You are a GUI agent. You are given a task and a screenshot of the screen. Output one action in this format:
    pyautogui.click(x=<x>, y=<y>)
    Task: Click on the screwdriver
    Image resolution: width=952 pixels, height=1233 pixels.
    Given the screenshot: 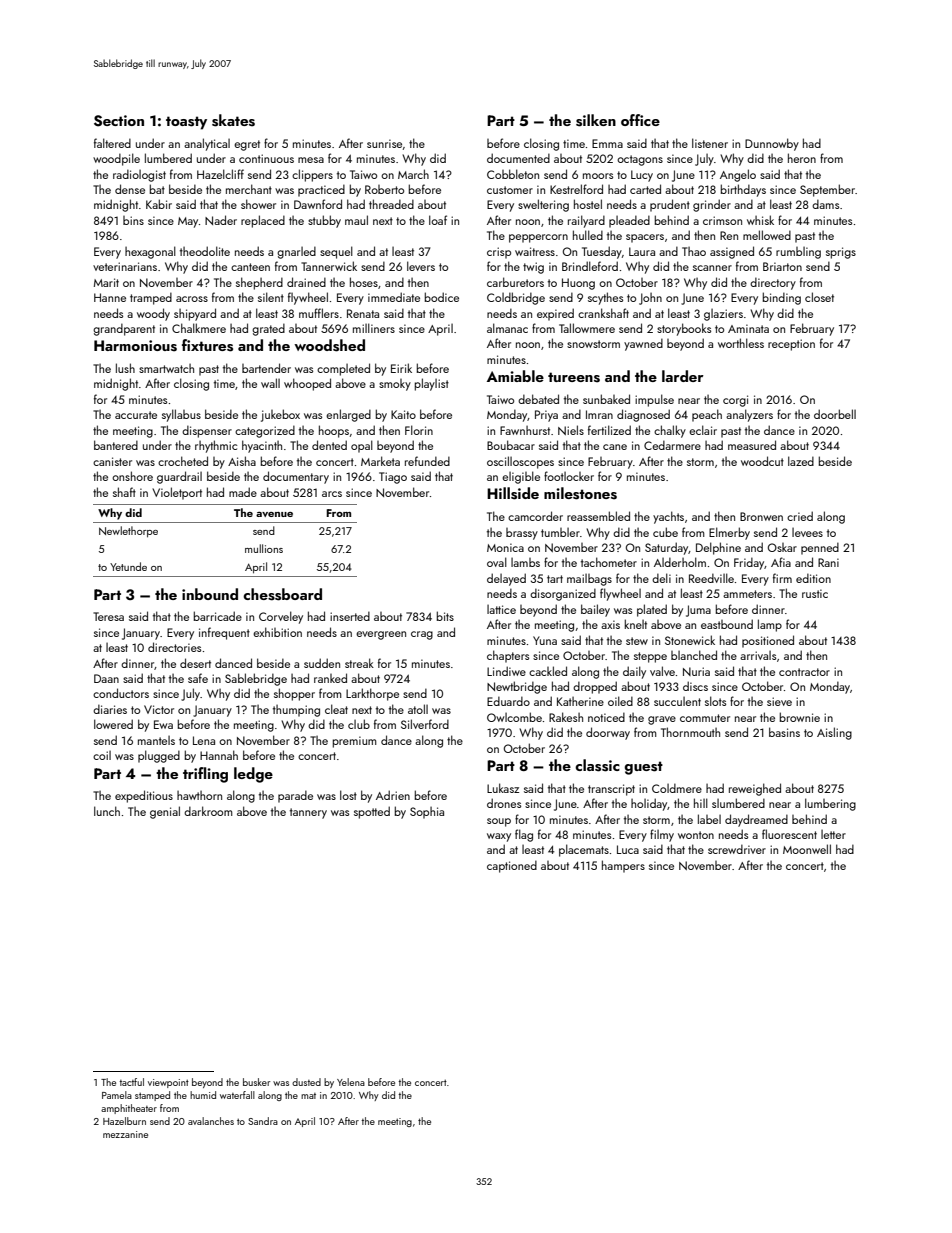 What is the action you would take?
    pyautogui.click(x=737, y=849)
